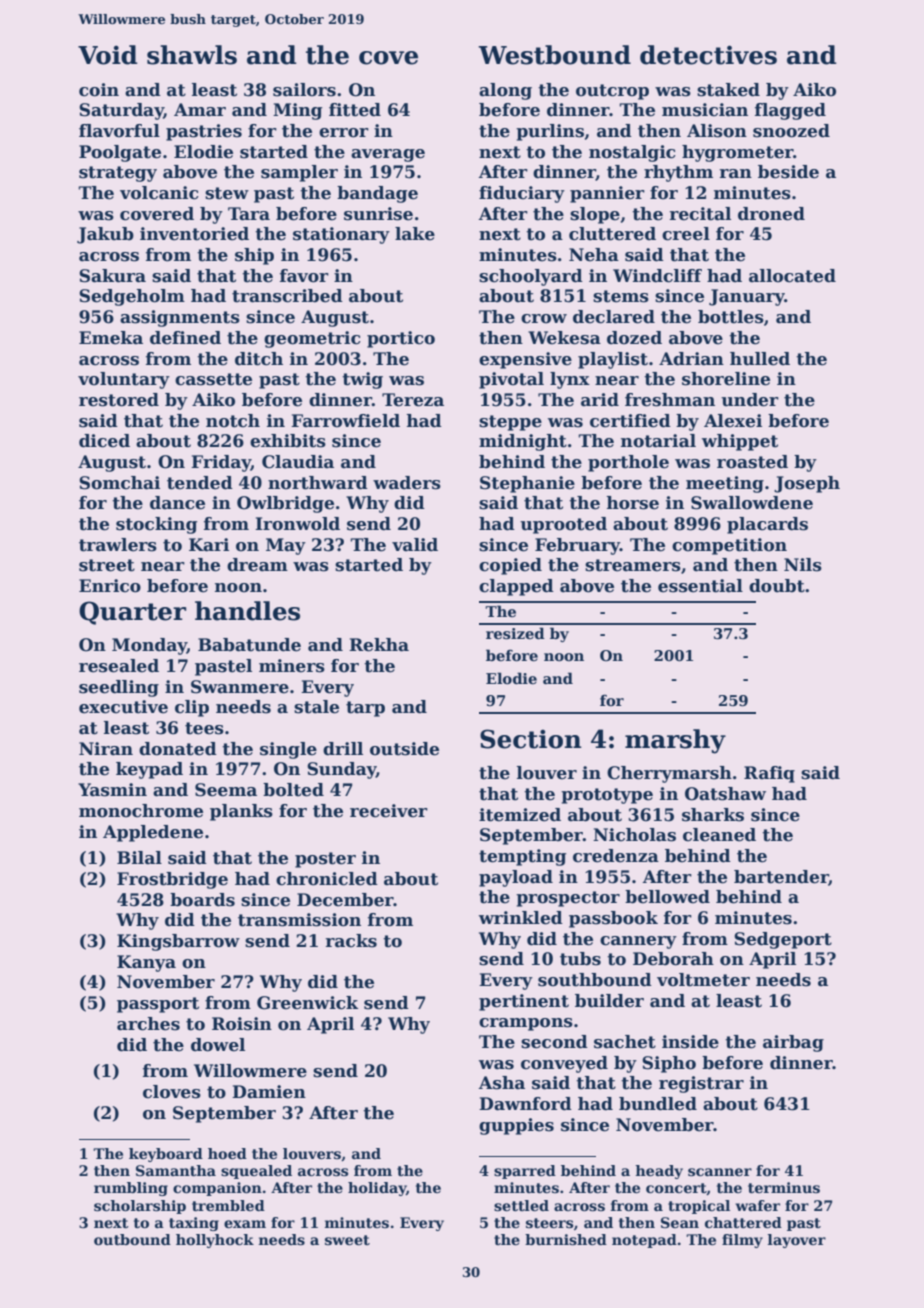 Image resolution: width=924 pixels, height=1308 pixels. What do you see at coordinates (797, 1241) in the screenshot?
I see `layover` at bounding box center [797, 1241].
